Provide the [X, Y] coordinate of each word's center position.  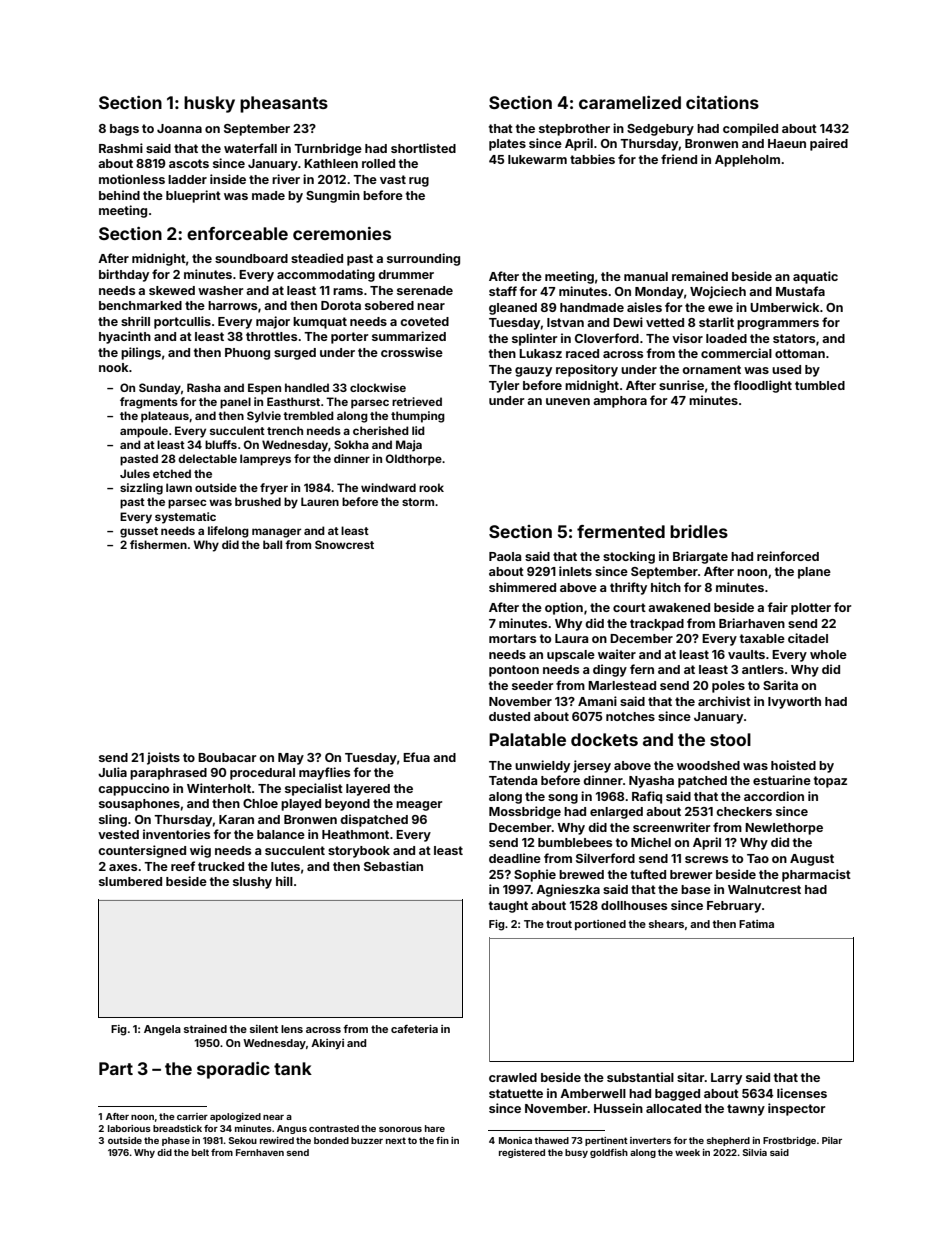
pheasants [284, 104]
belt [200, 1152]
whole [828, 654]
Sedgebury [660, 130]
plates [507, 145]
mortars [512, 638]
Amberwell [593, 1093]
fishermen [158, 544]
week [687, 1152]
